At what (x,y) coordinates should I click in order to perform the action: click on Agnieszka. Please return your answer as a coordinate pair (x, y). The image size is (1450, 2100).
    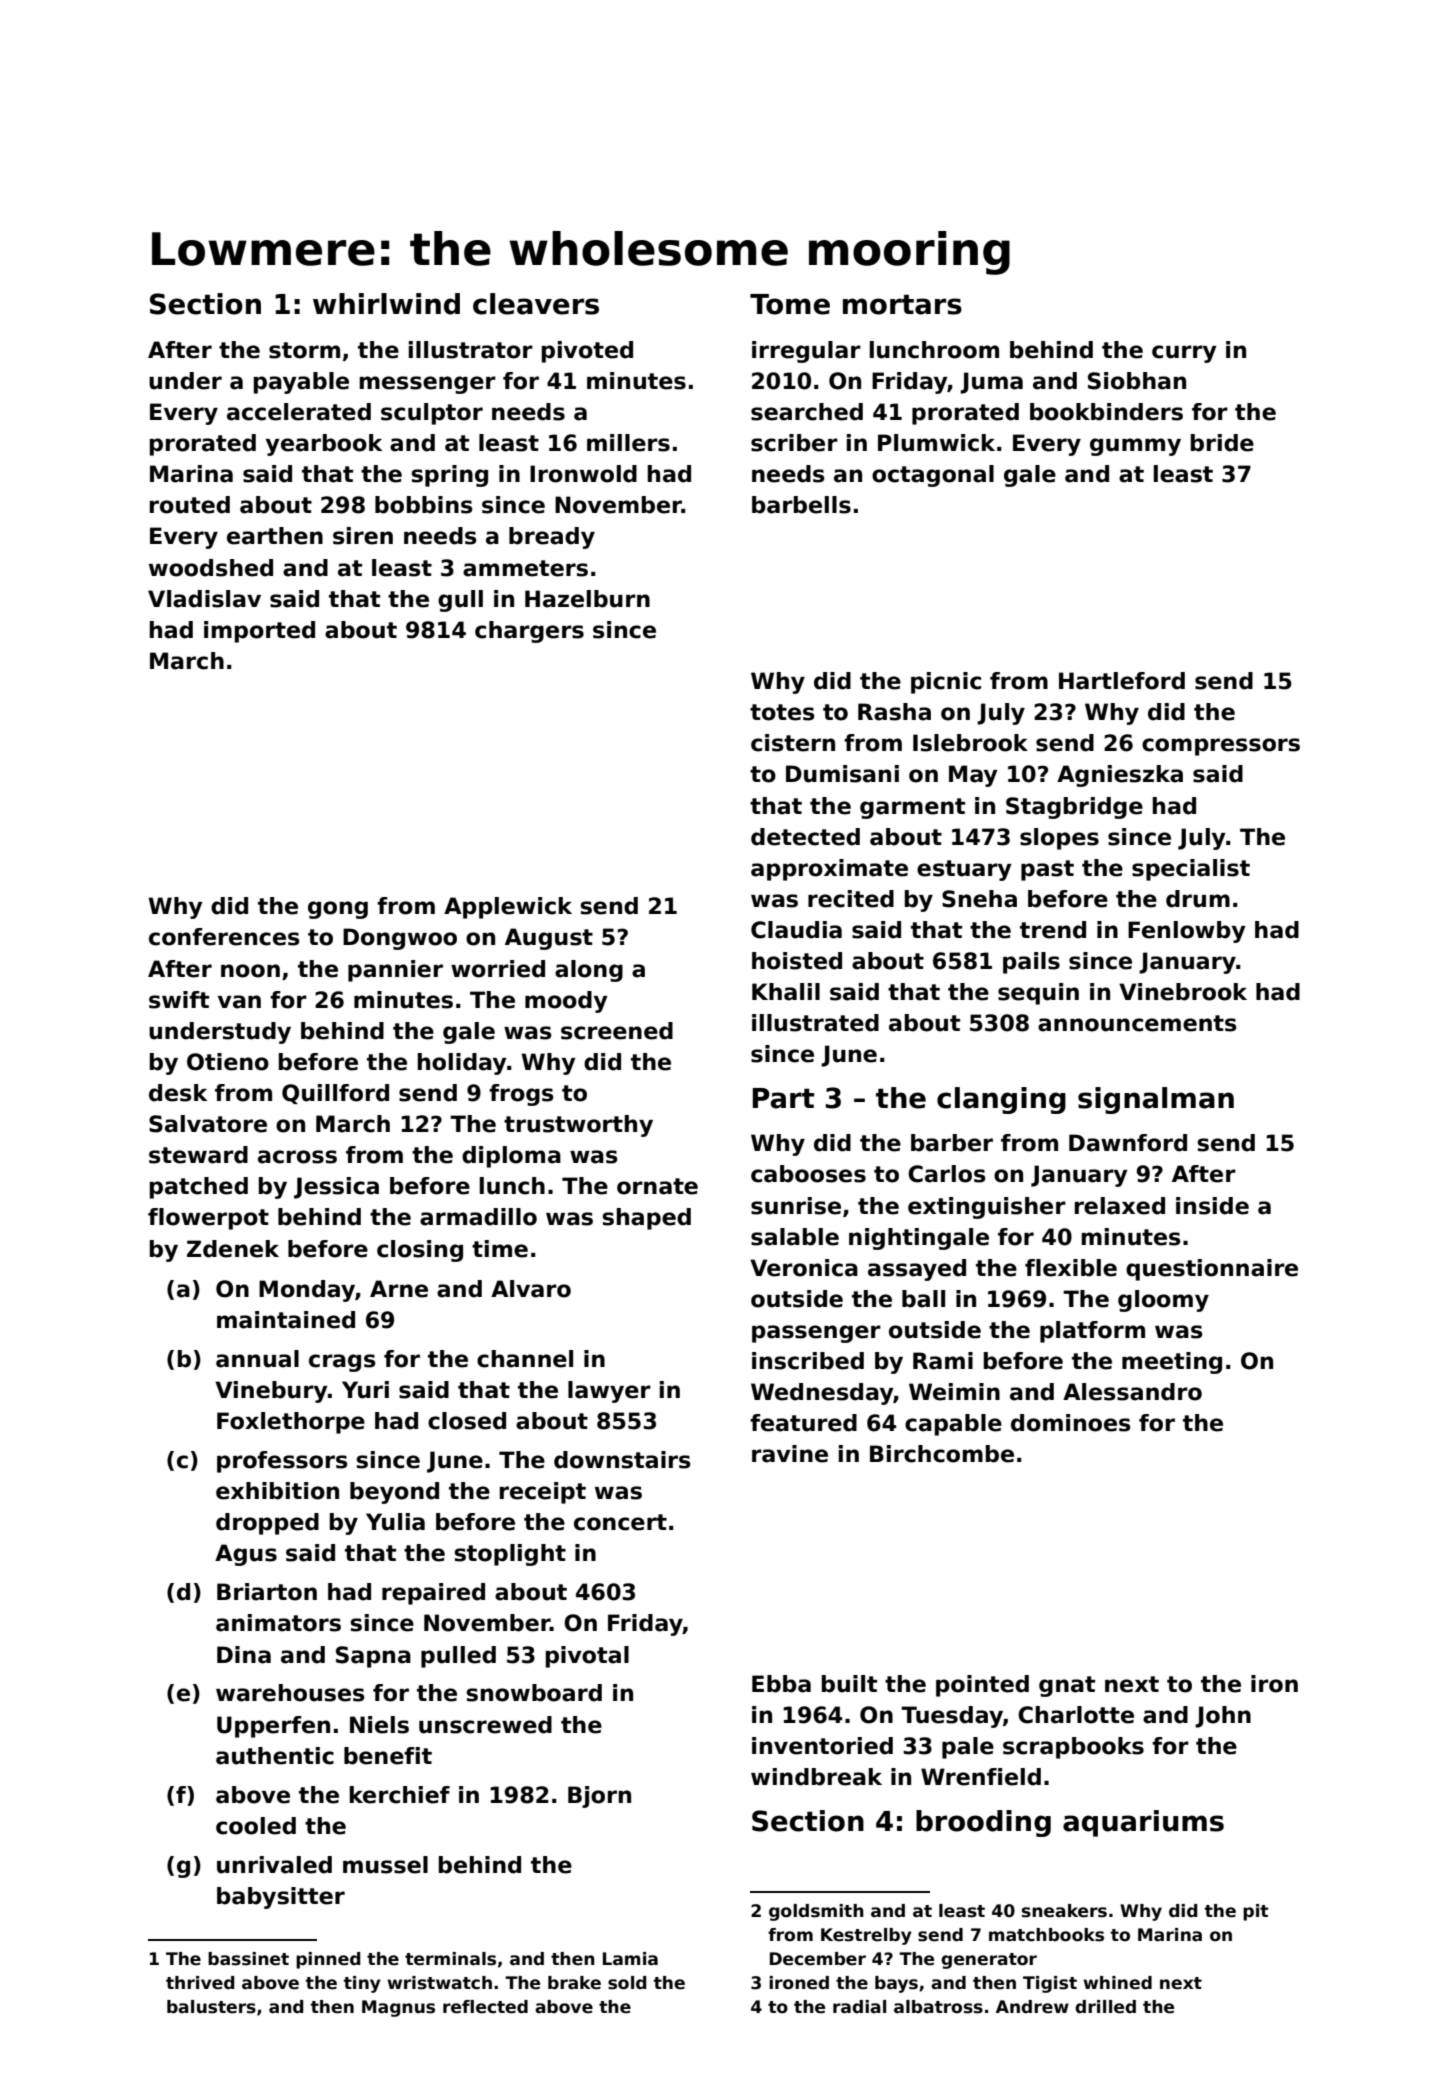
    Looking at the image, I should click on (1120, 776).
